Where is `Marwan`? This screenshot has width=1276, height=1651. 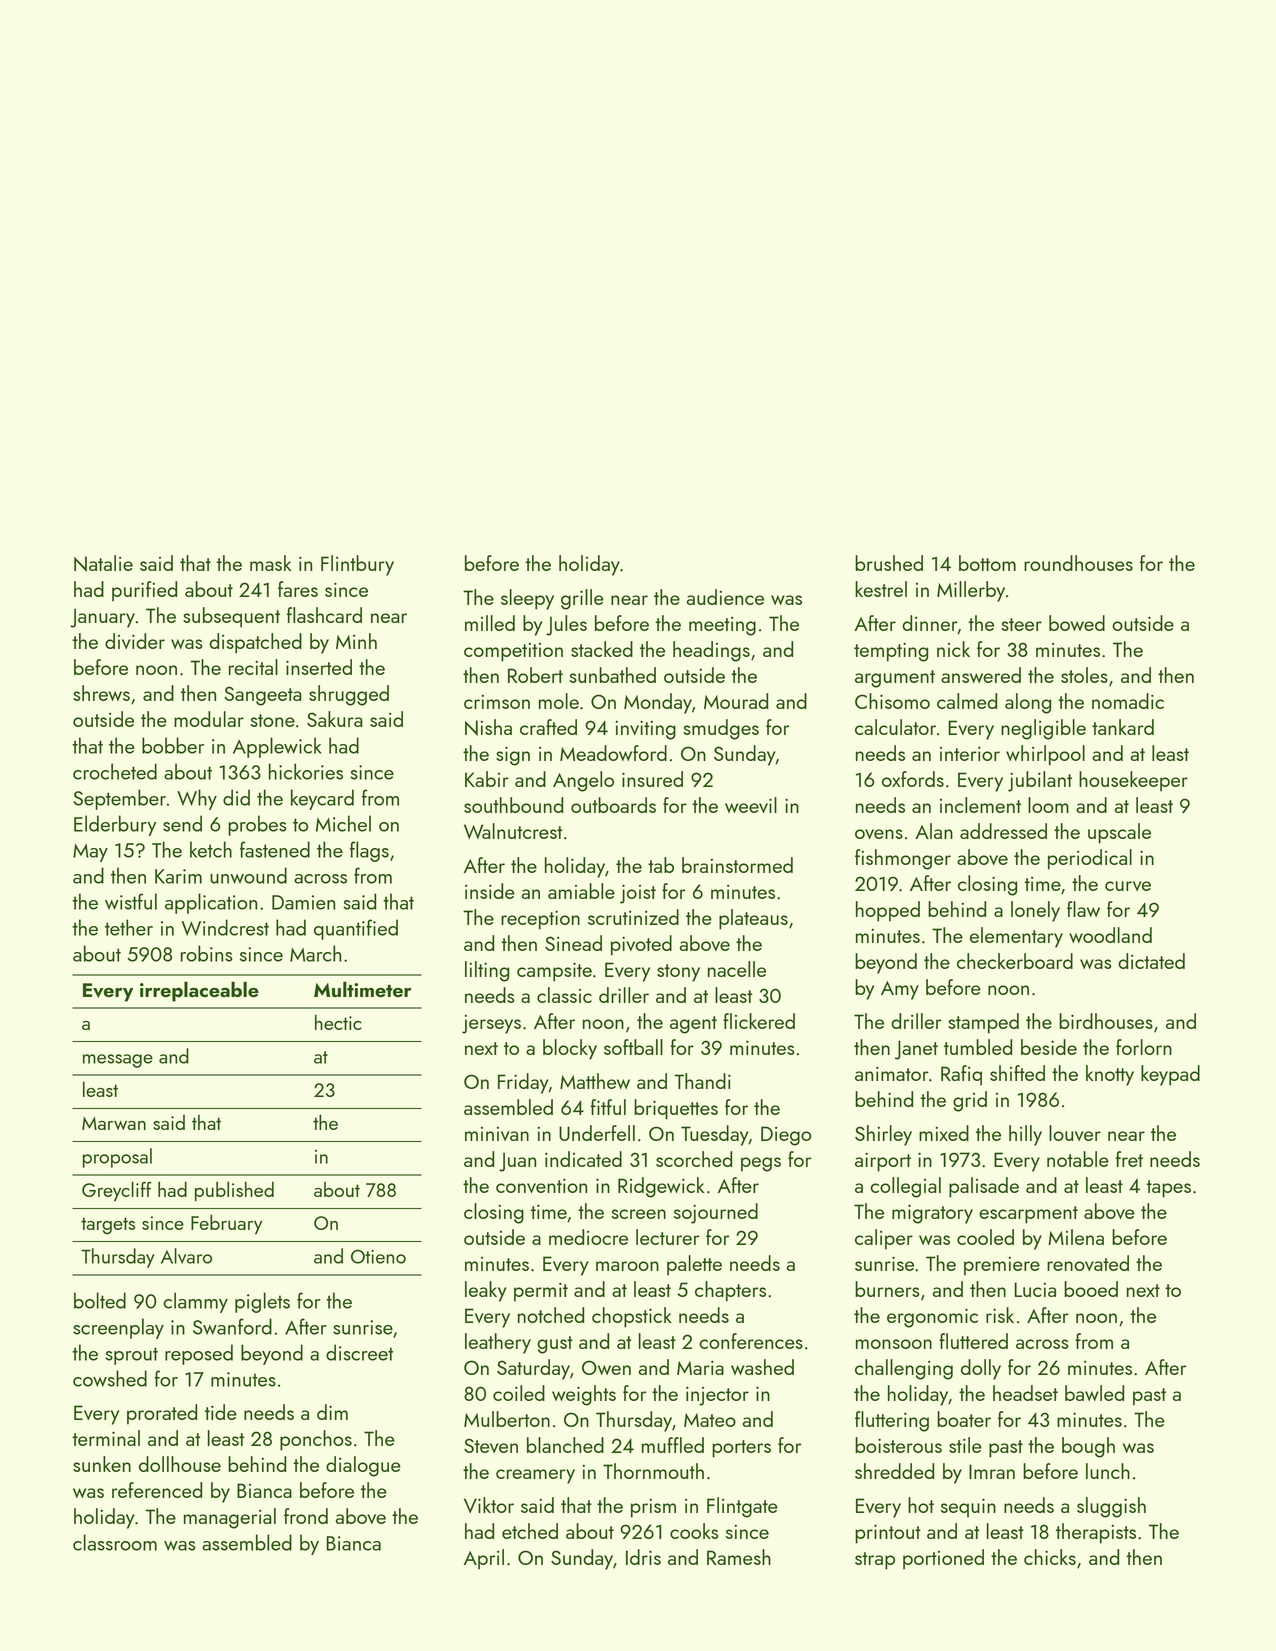 Marwan is located at coordinates (114, 1123).
